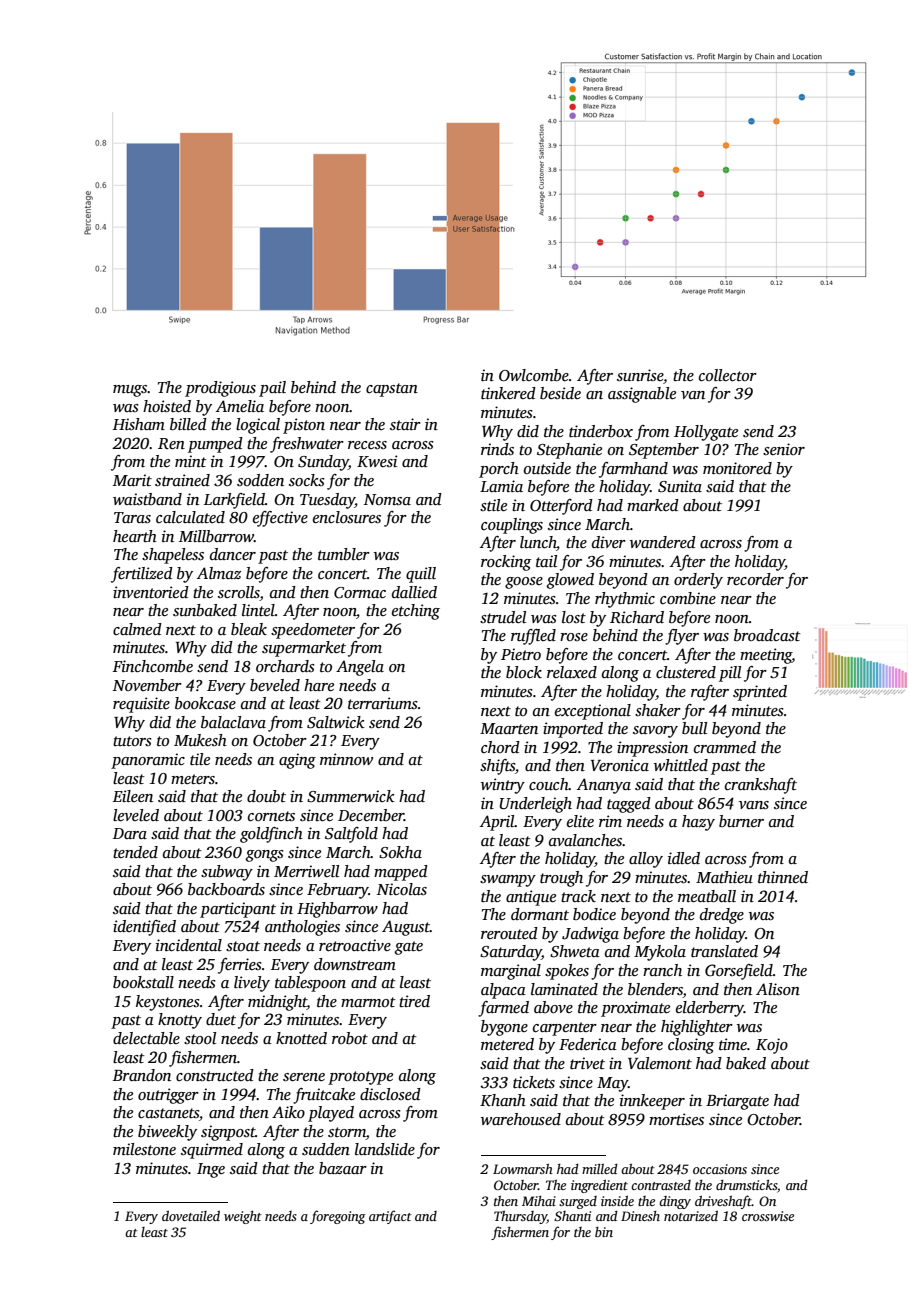 The width and height of the screenshot is (924, 1308). I want to click on notarized, so click(691, 1216).
